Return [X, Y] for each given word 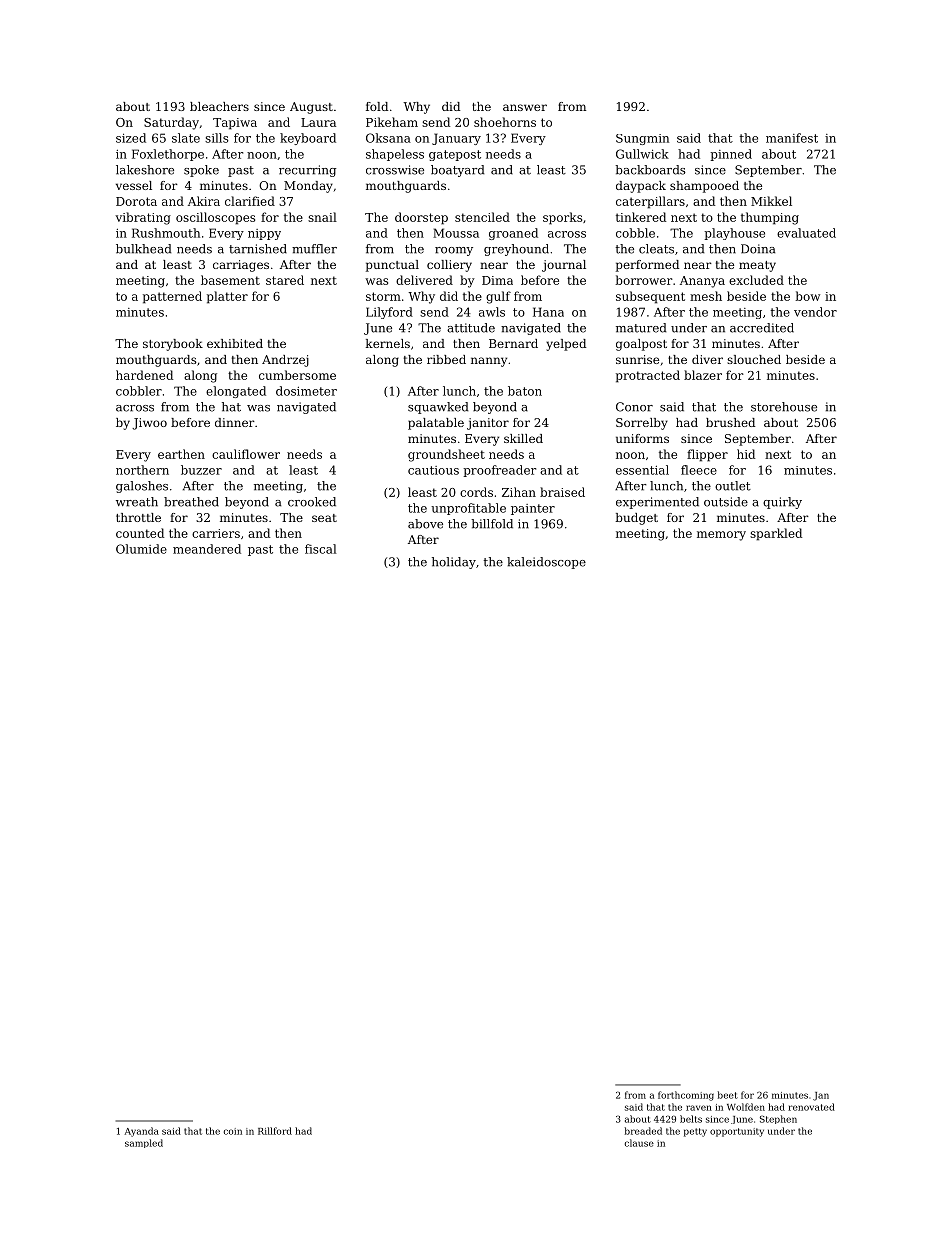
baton [525, 391]
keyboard [308, 139]
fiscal [321, 549]
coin [233, 1131]
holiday [454, 563]
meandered [207, 549]
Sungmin [642, 139]
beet [728, 1095]
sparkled [776, 534]
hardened [144, 375]
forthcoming [686, 1096]
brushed [730, 422]
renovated [811, 1107]
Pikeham [392, 122]
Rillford [275, 1131]
